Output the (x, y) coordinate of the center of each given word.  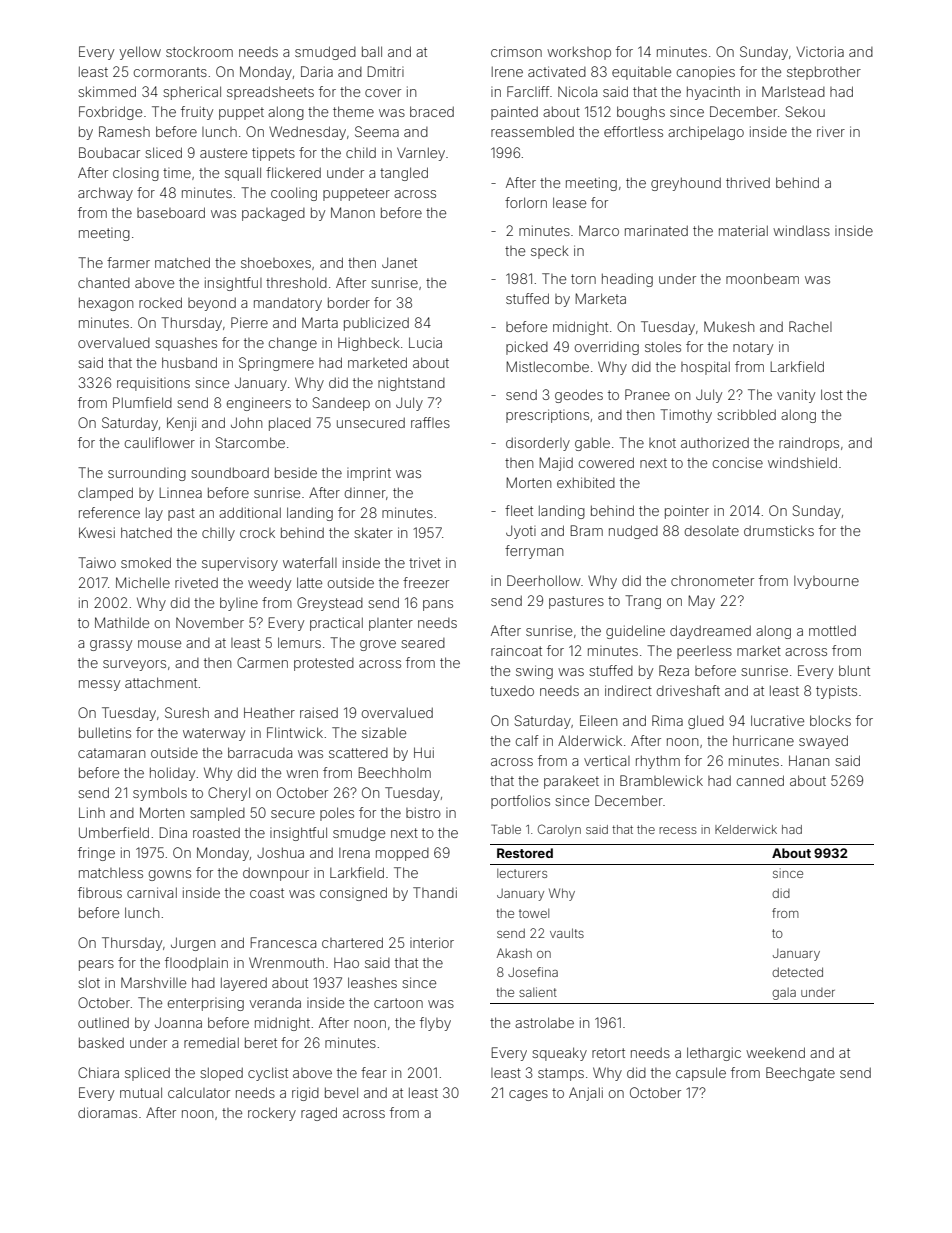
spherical (192, 93)
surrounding (147, 474)
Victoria (820, 51)
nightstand (411, 384)
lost (832, 394)
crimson (516, 51)
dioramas (107, 1112)
